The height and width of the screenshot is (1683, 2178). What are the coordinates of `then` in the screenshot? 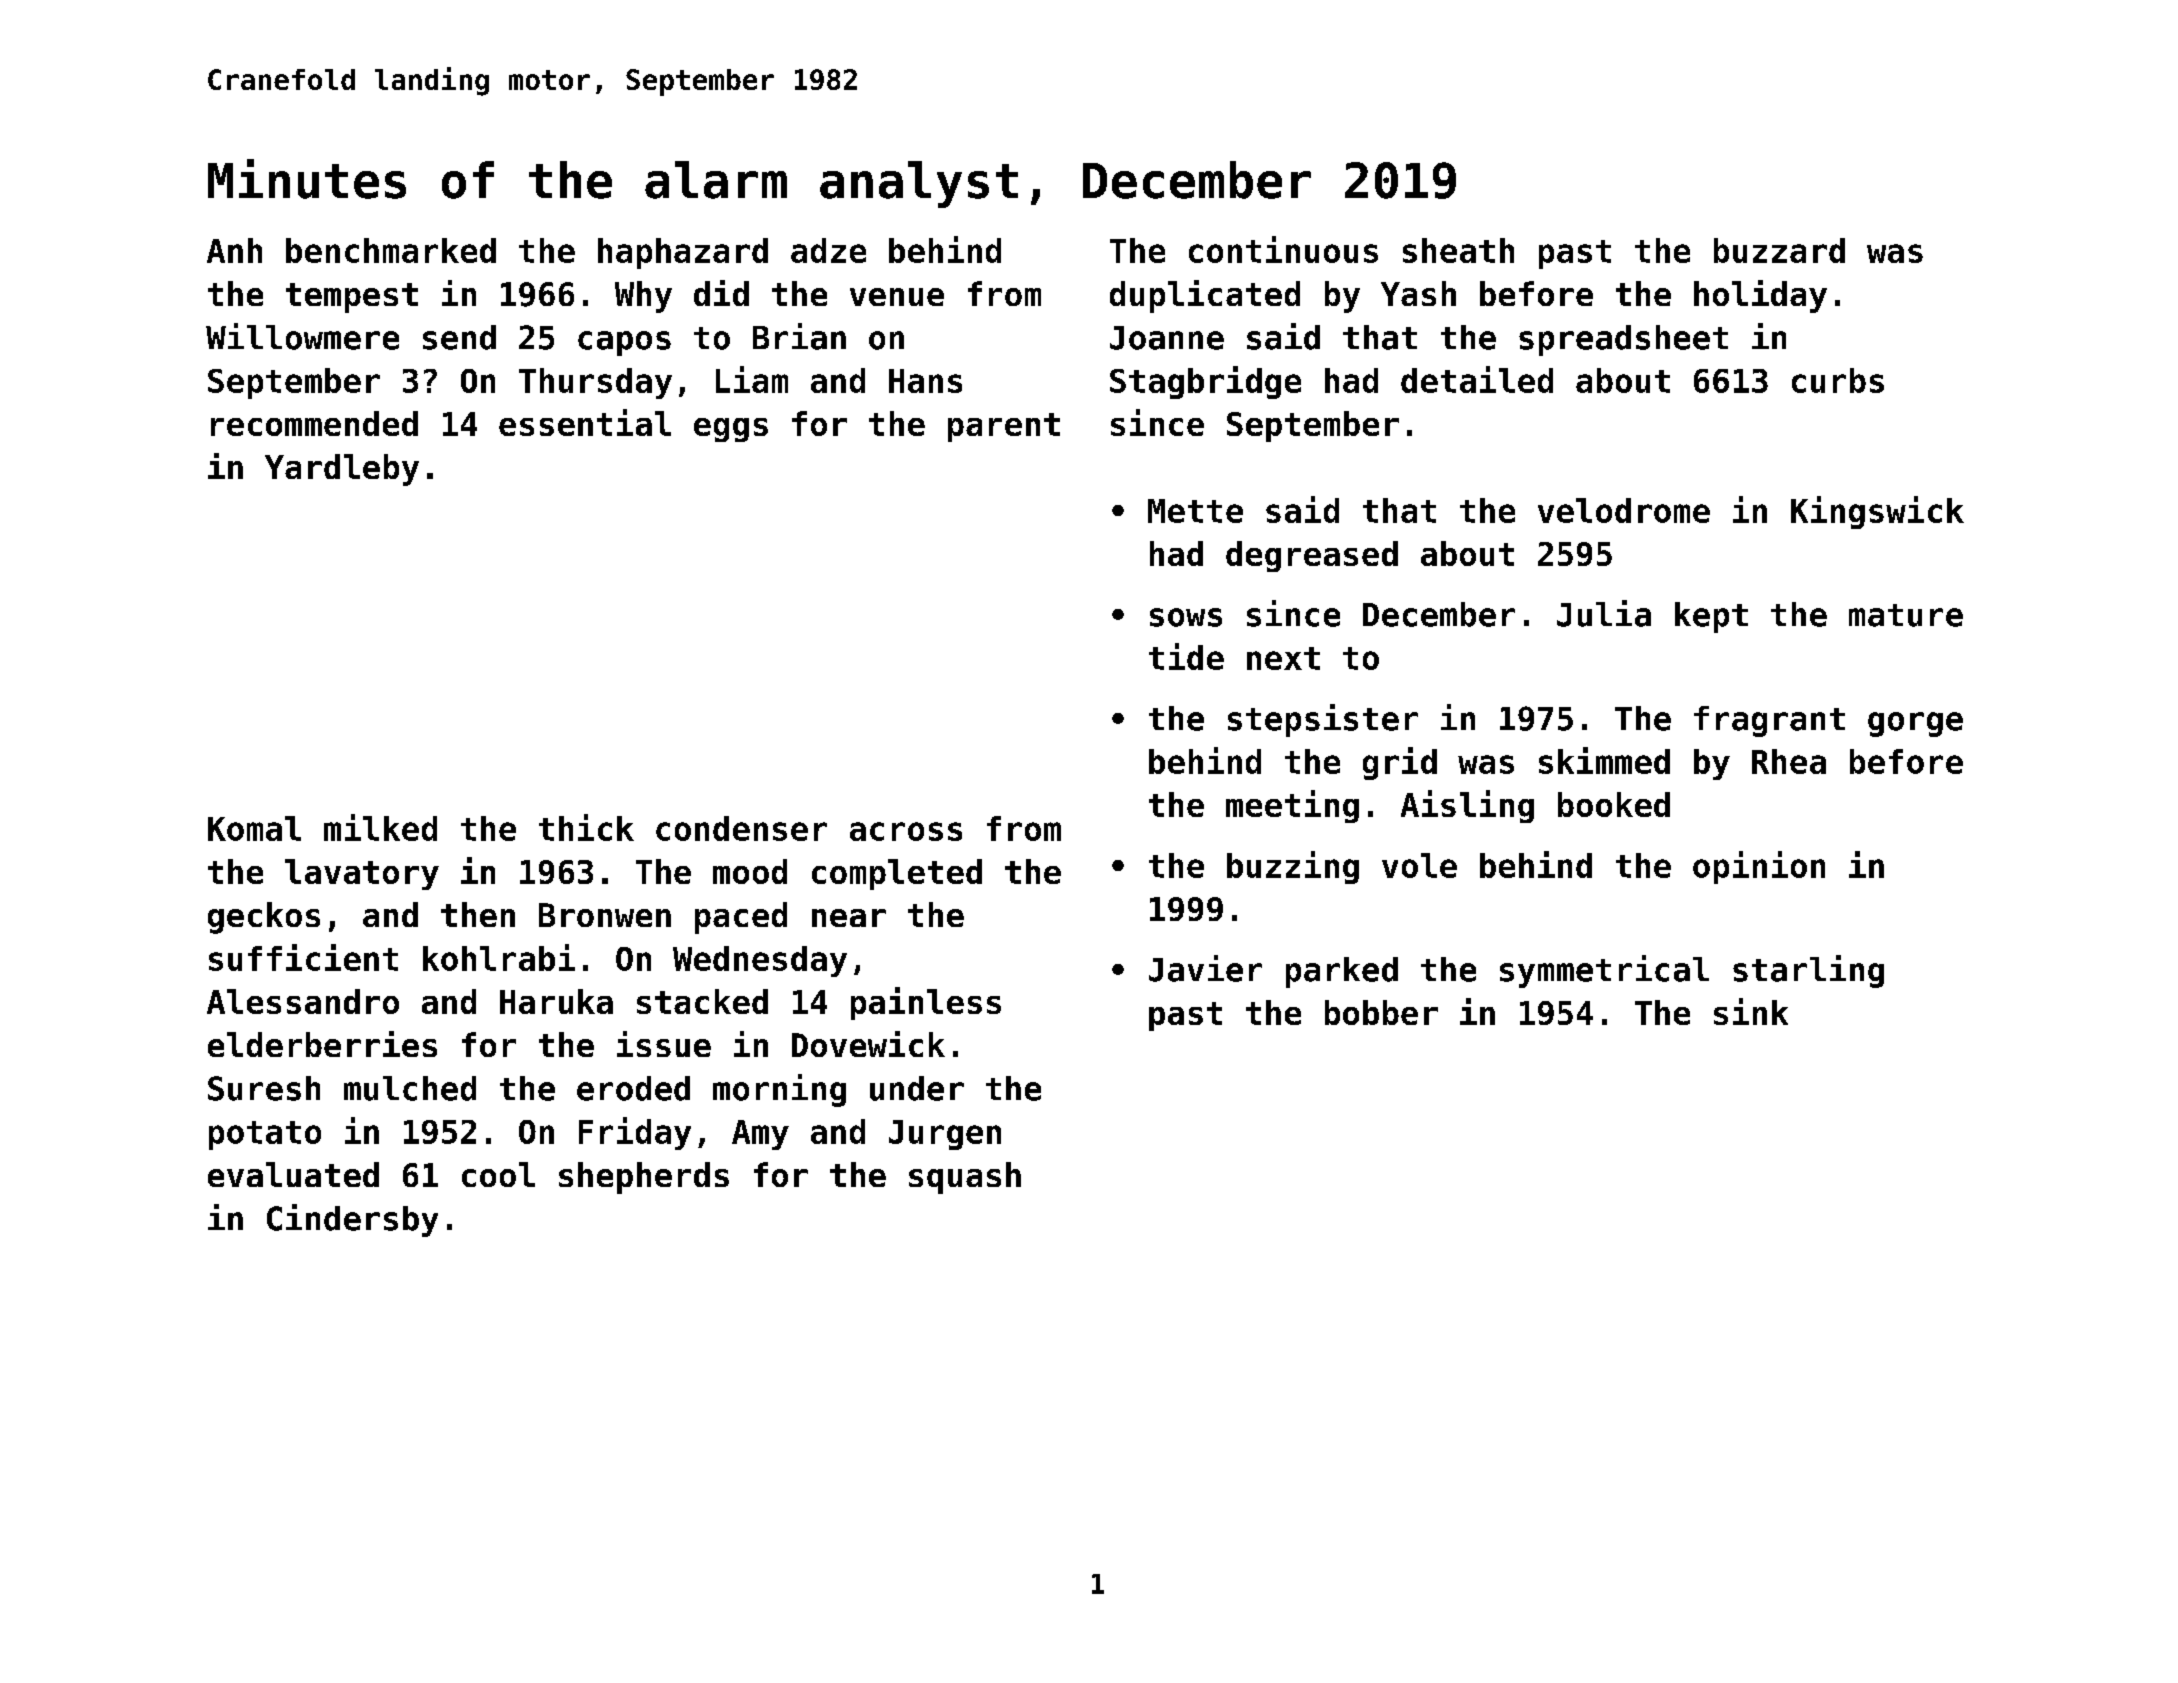 It's located at (478, 914).
